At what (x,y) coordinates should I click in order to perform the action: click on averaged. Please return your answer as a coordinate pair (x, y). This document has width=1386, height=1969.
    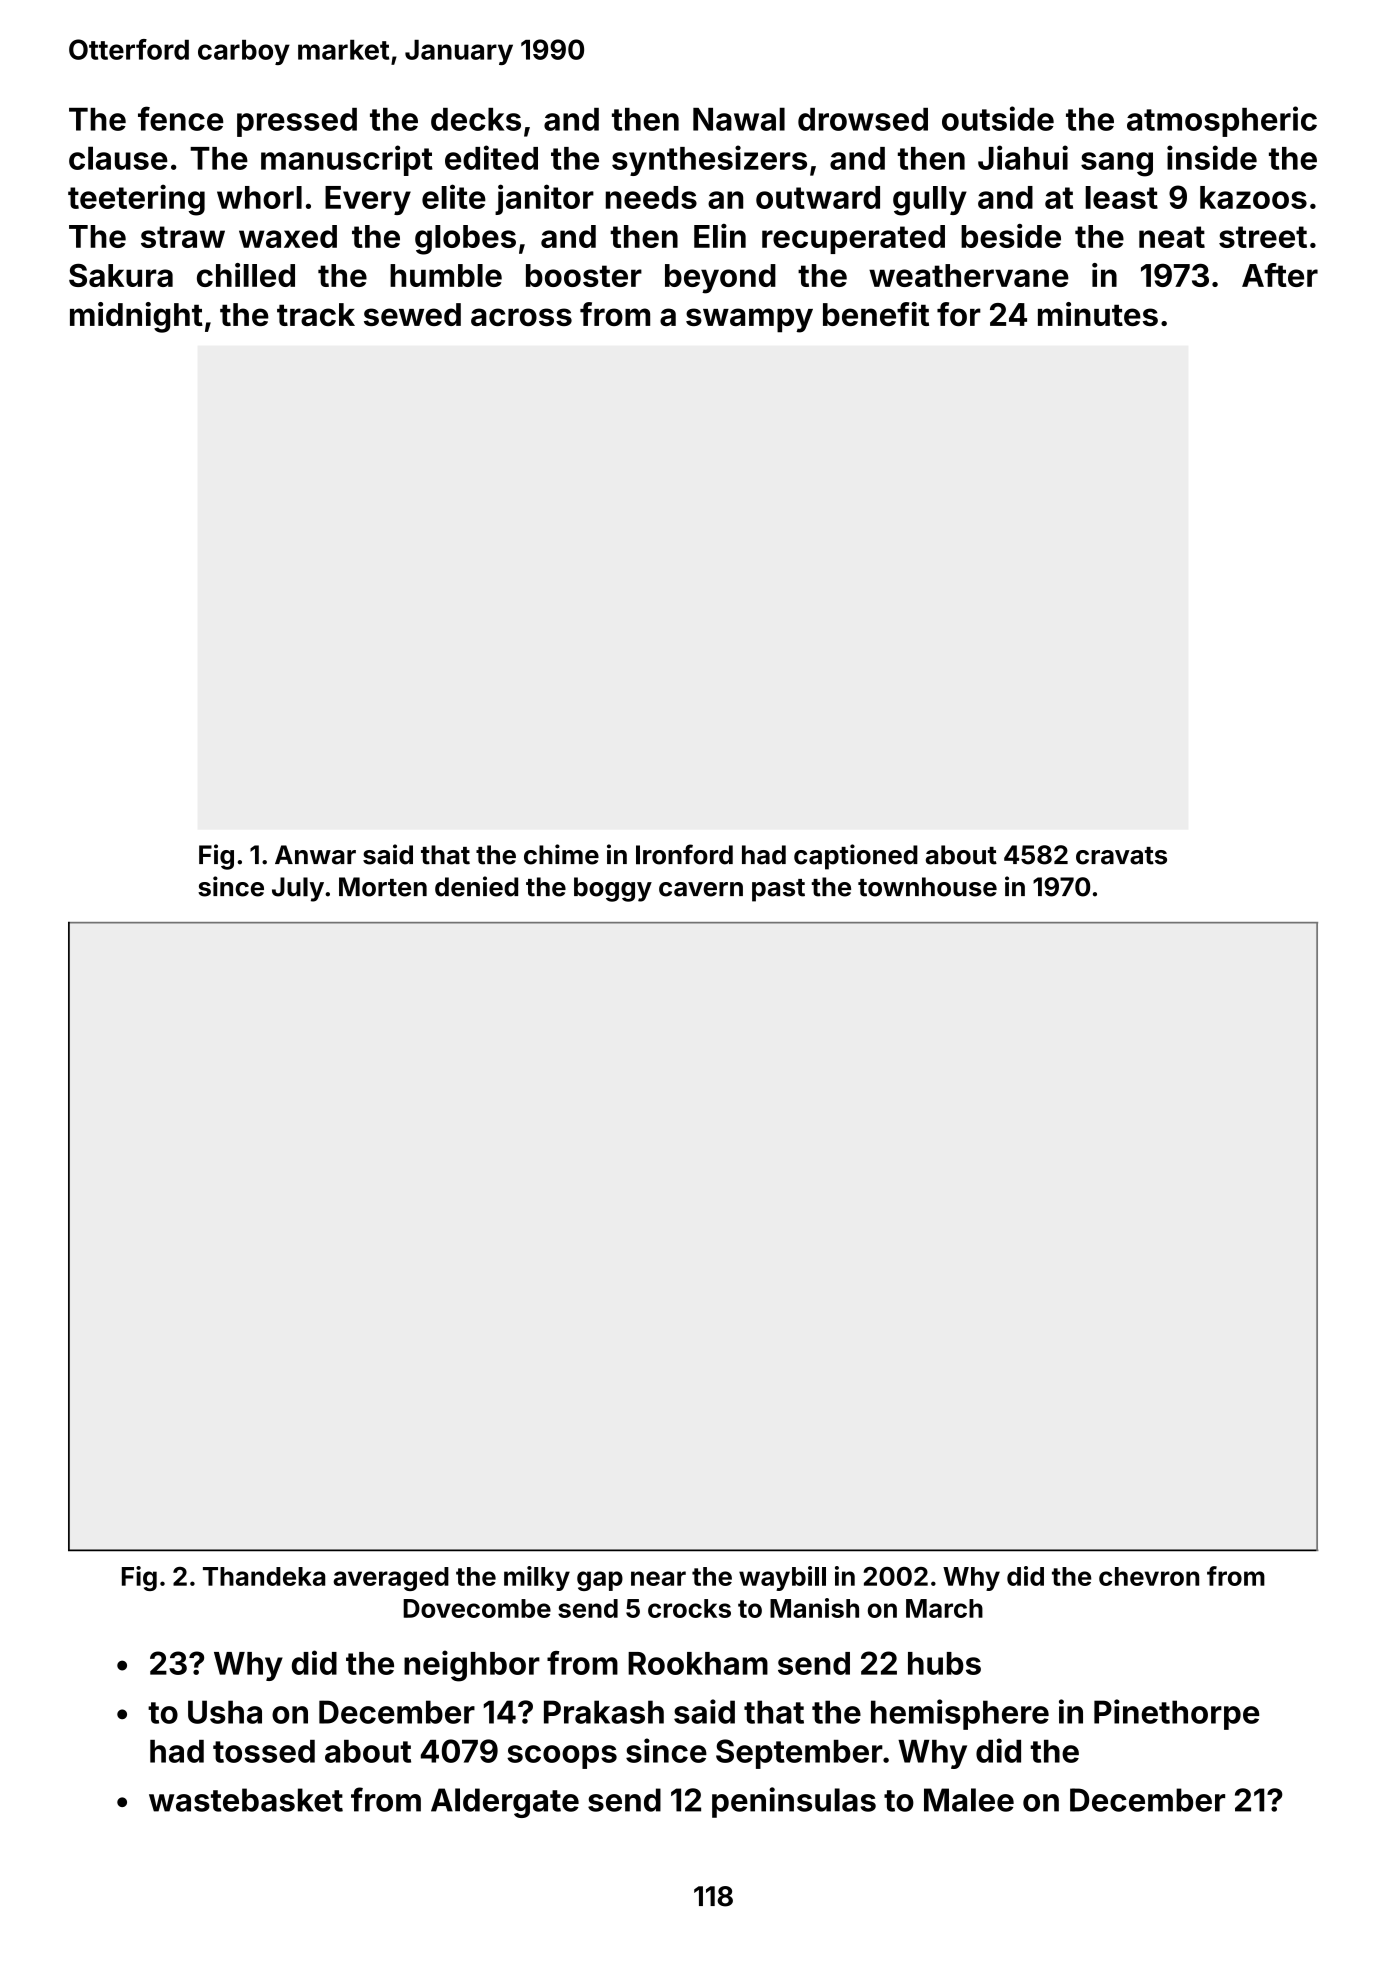
    Looking at the image, I should click on (391, 1579).
